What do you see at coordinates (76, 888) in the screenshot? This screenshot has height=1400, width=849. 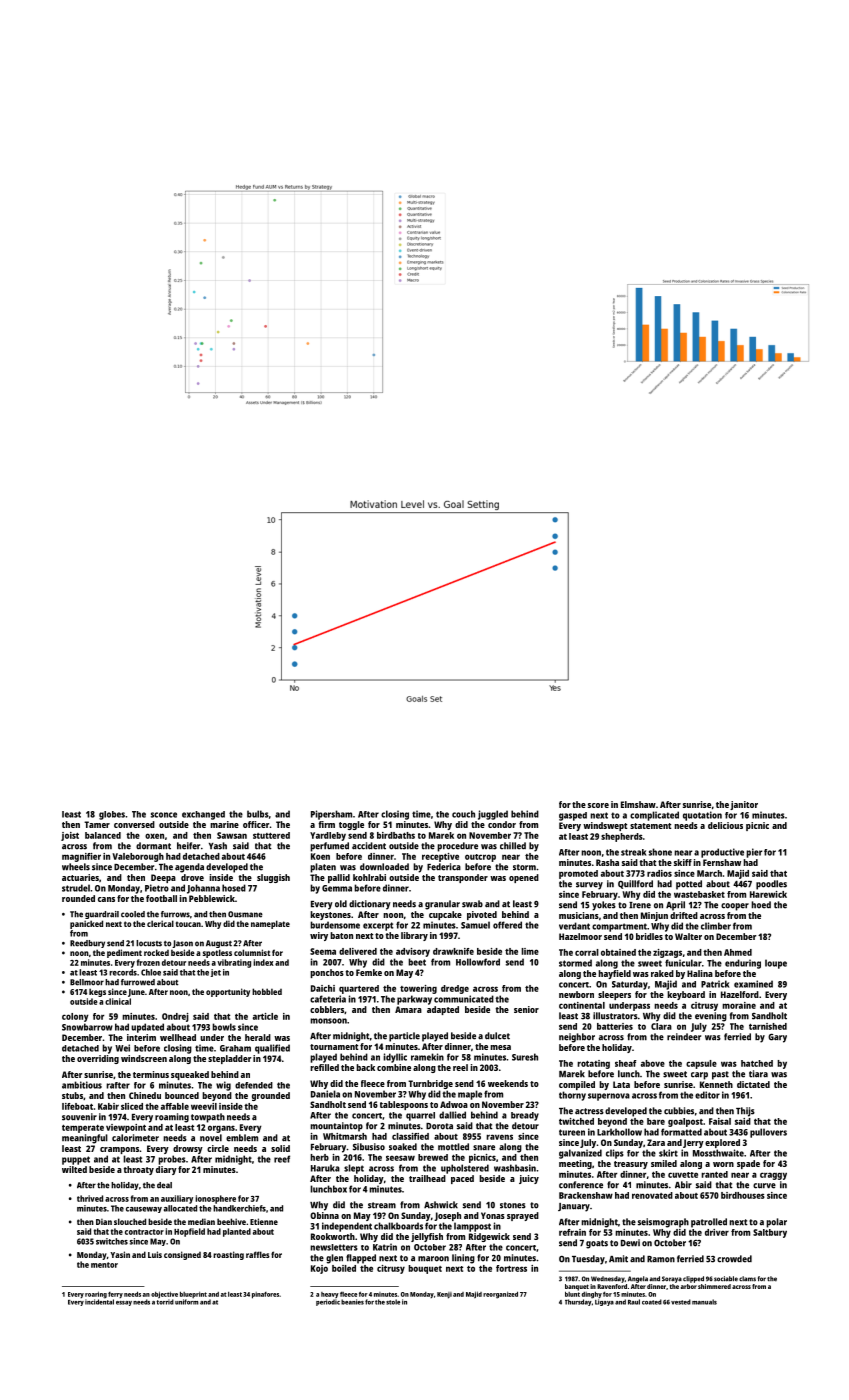 I see `strudel` at bounding box center [76, 888].
